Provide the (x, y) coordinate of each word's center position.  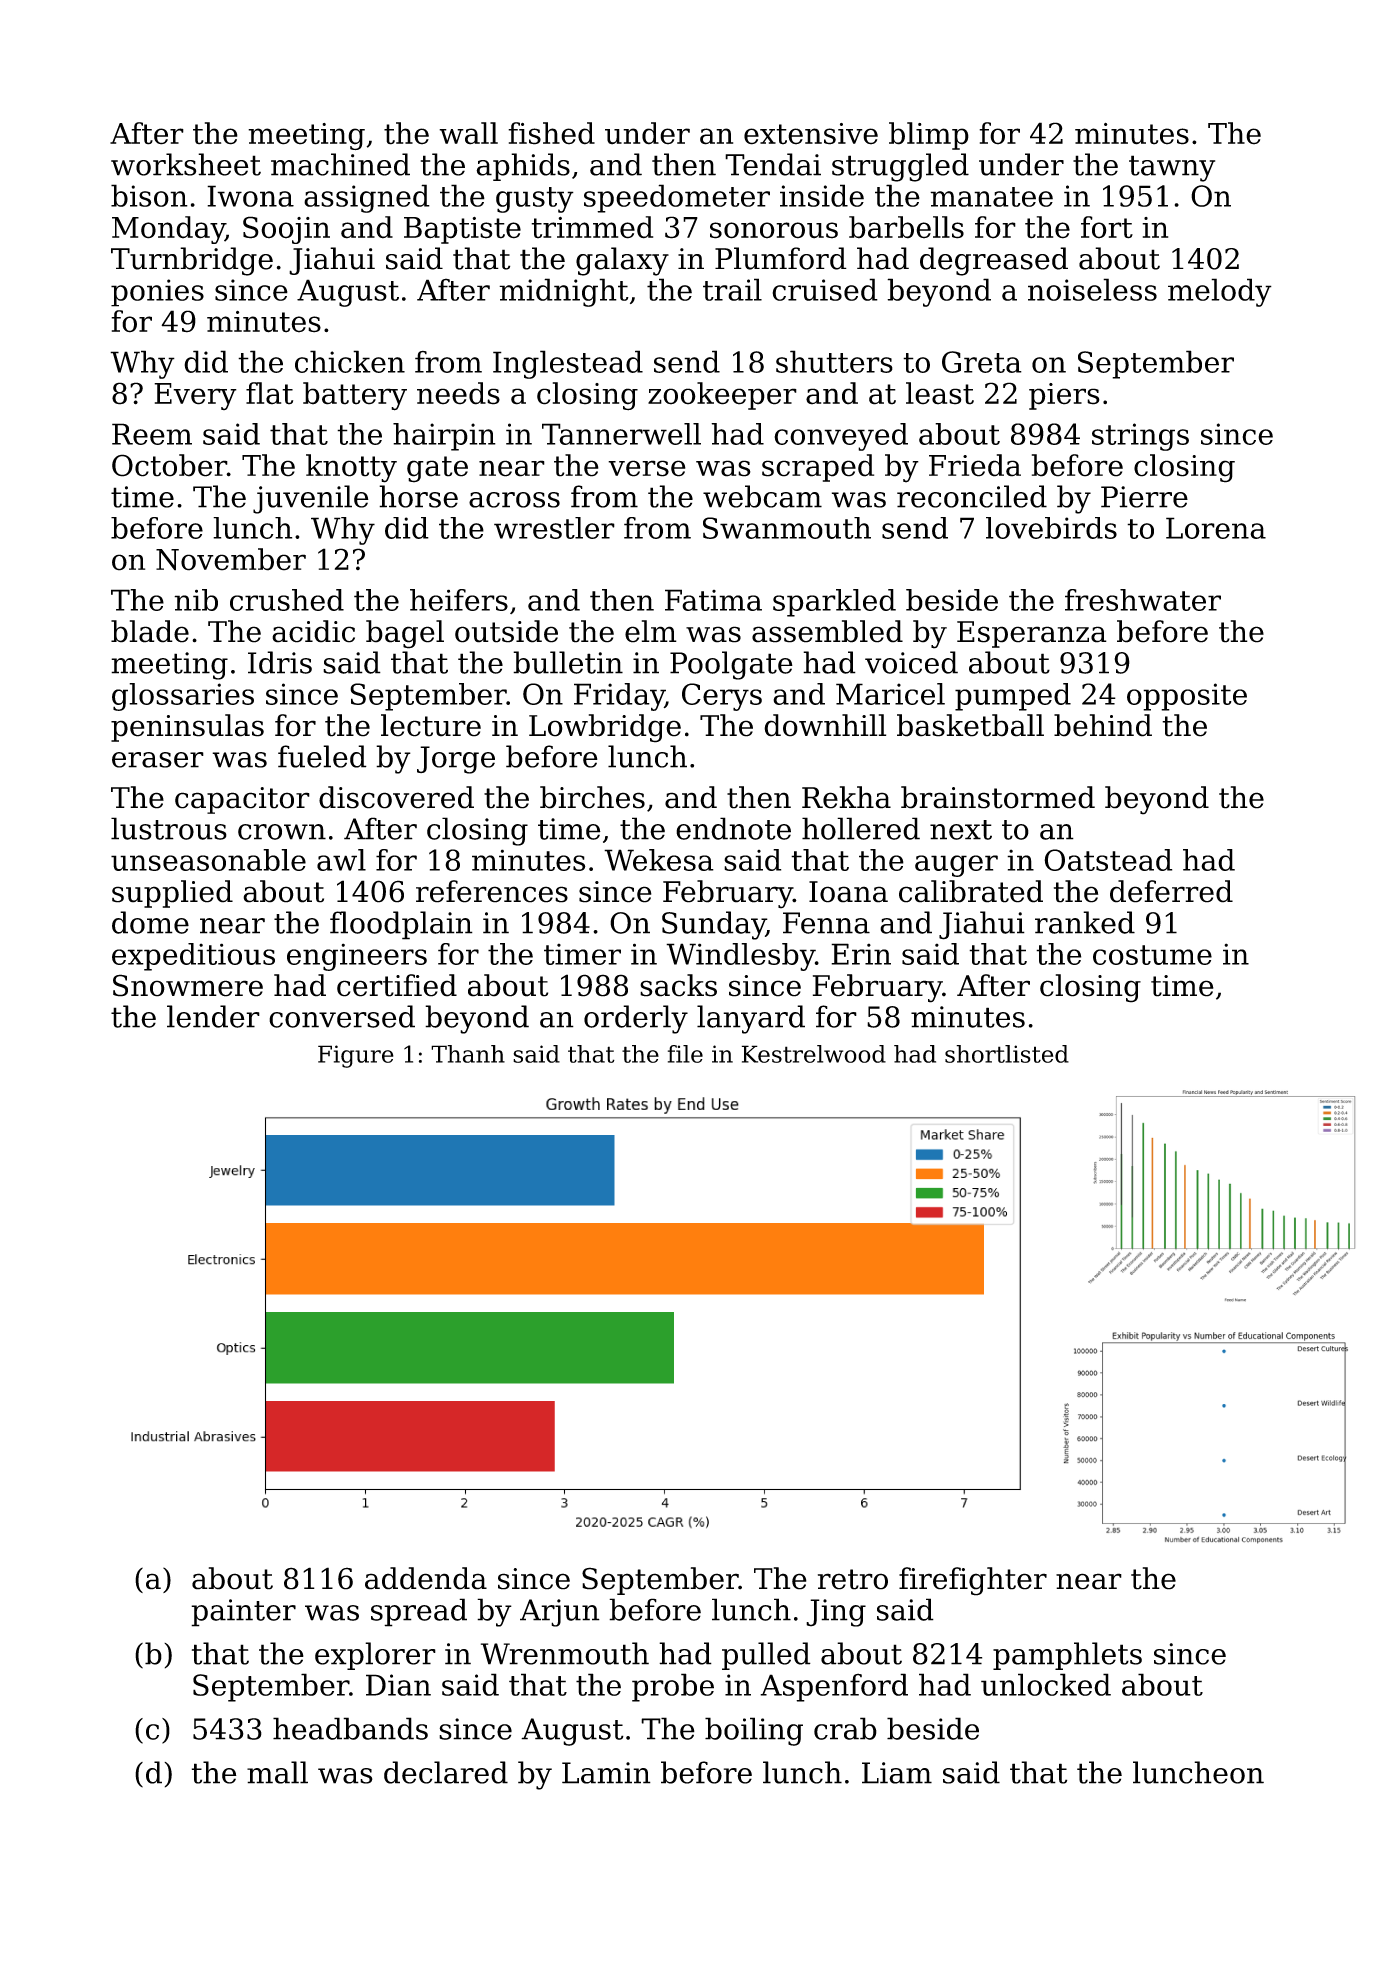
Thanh (468, 1054)
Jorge (456, 760)
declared (446, 1772)
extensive (811, 134)
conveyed (841, 437)
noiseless (1092, 289)
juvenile (311, 499)
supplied (172, 894)
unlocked (1046, 1684)
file (685, 1054)
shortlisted (1007, 1054)
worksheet (186, 164)
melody (1220, 292)
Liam (897, 1773)
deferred (1171, 891)
